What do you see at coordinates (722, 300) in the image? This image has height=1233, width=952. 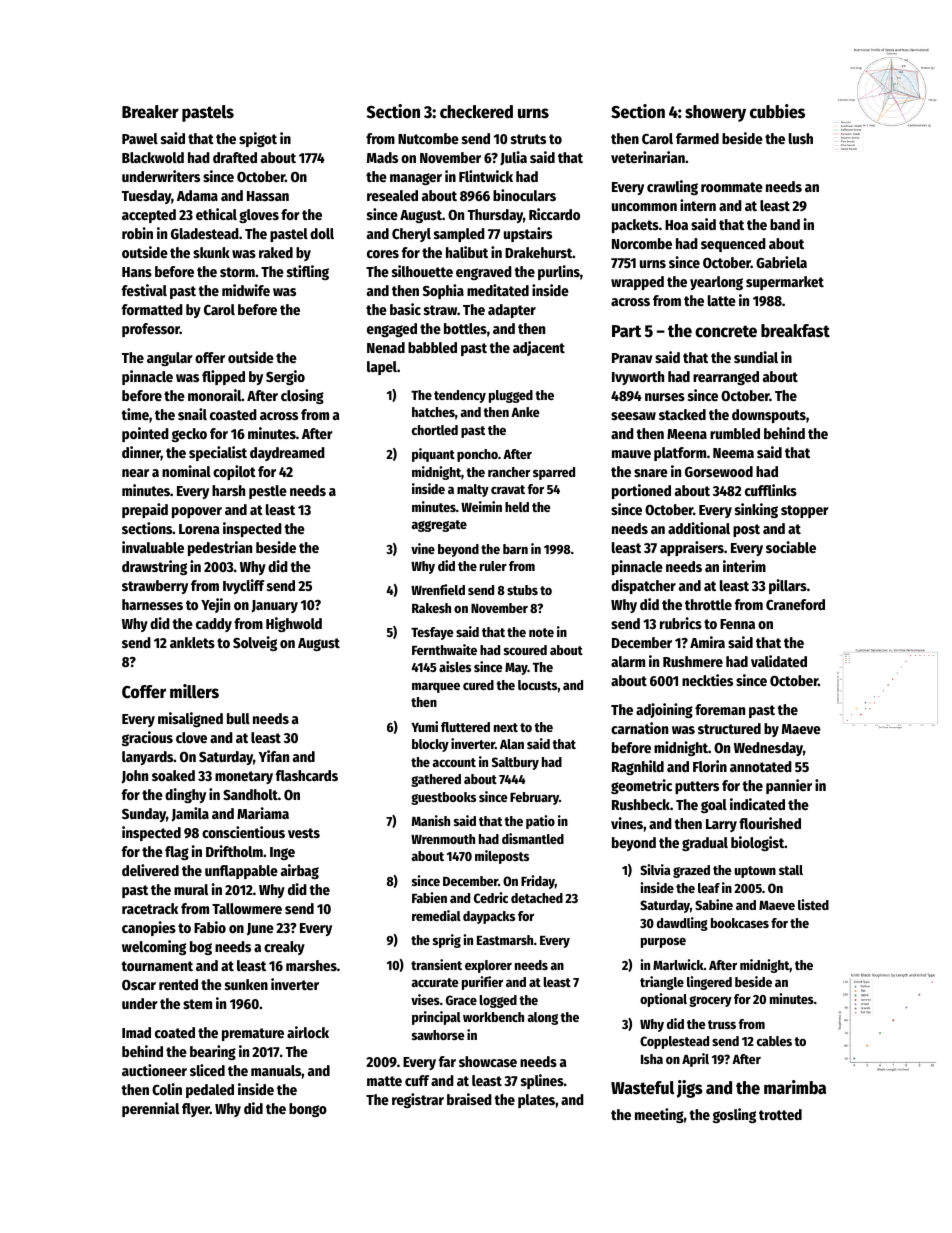 I see `latte` at bounding box center [722, 300].
